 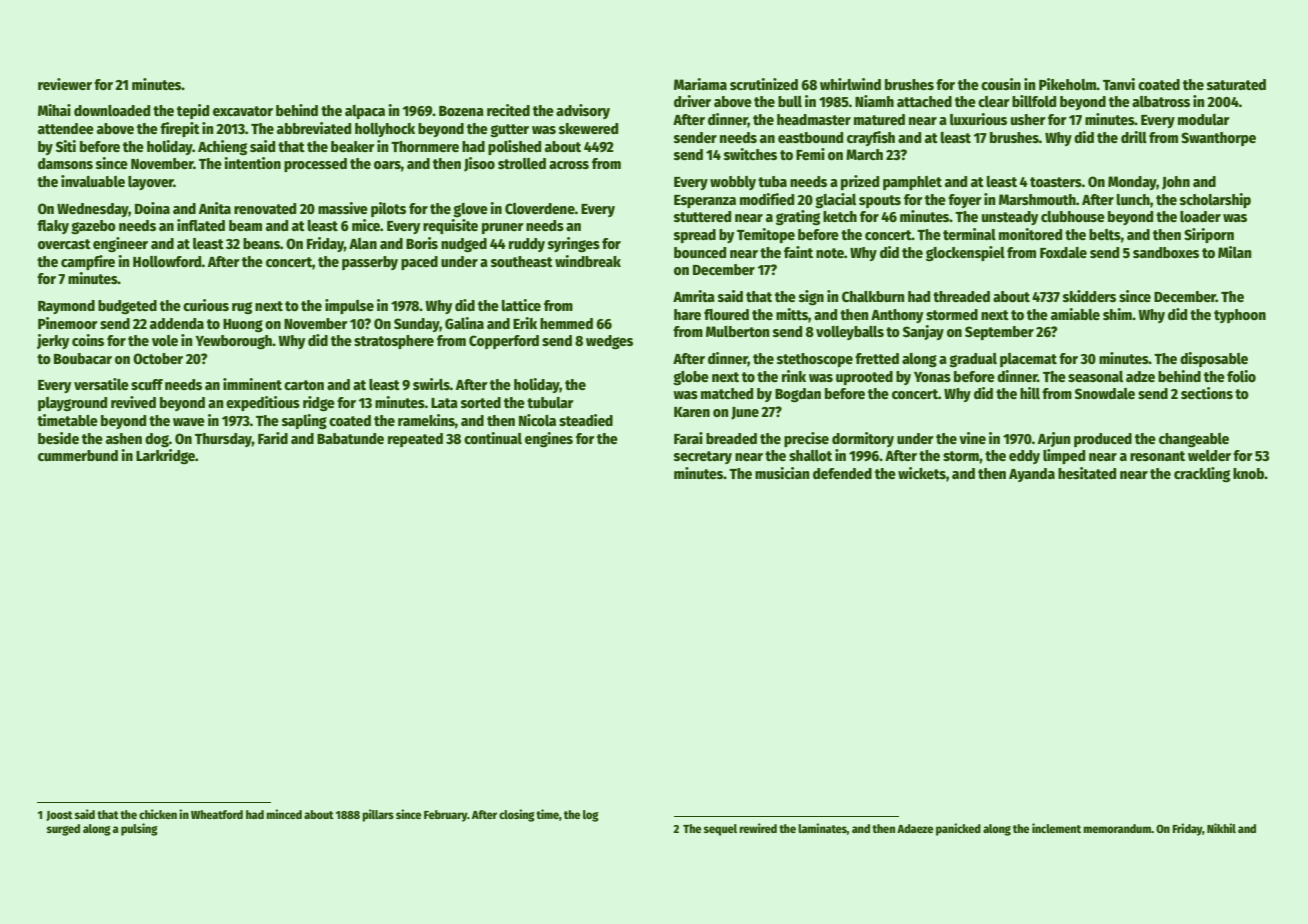 I want to click on swirls, so click(x=431, y=384).
